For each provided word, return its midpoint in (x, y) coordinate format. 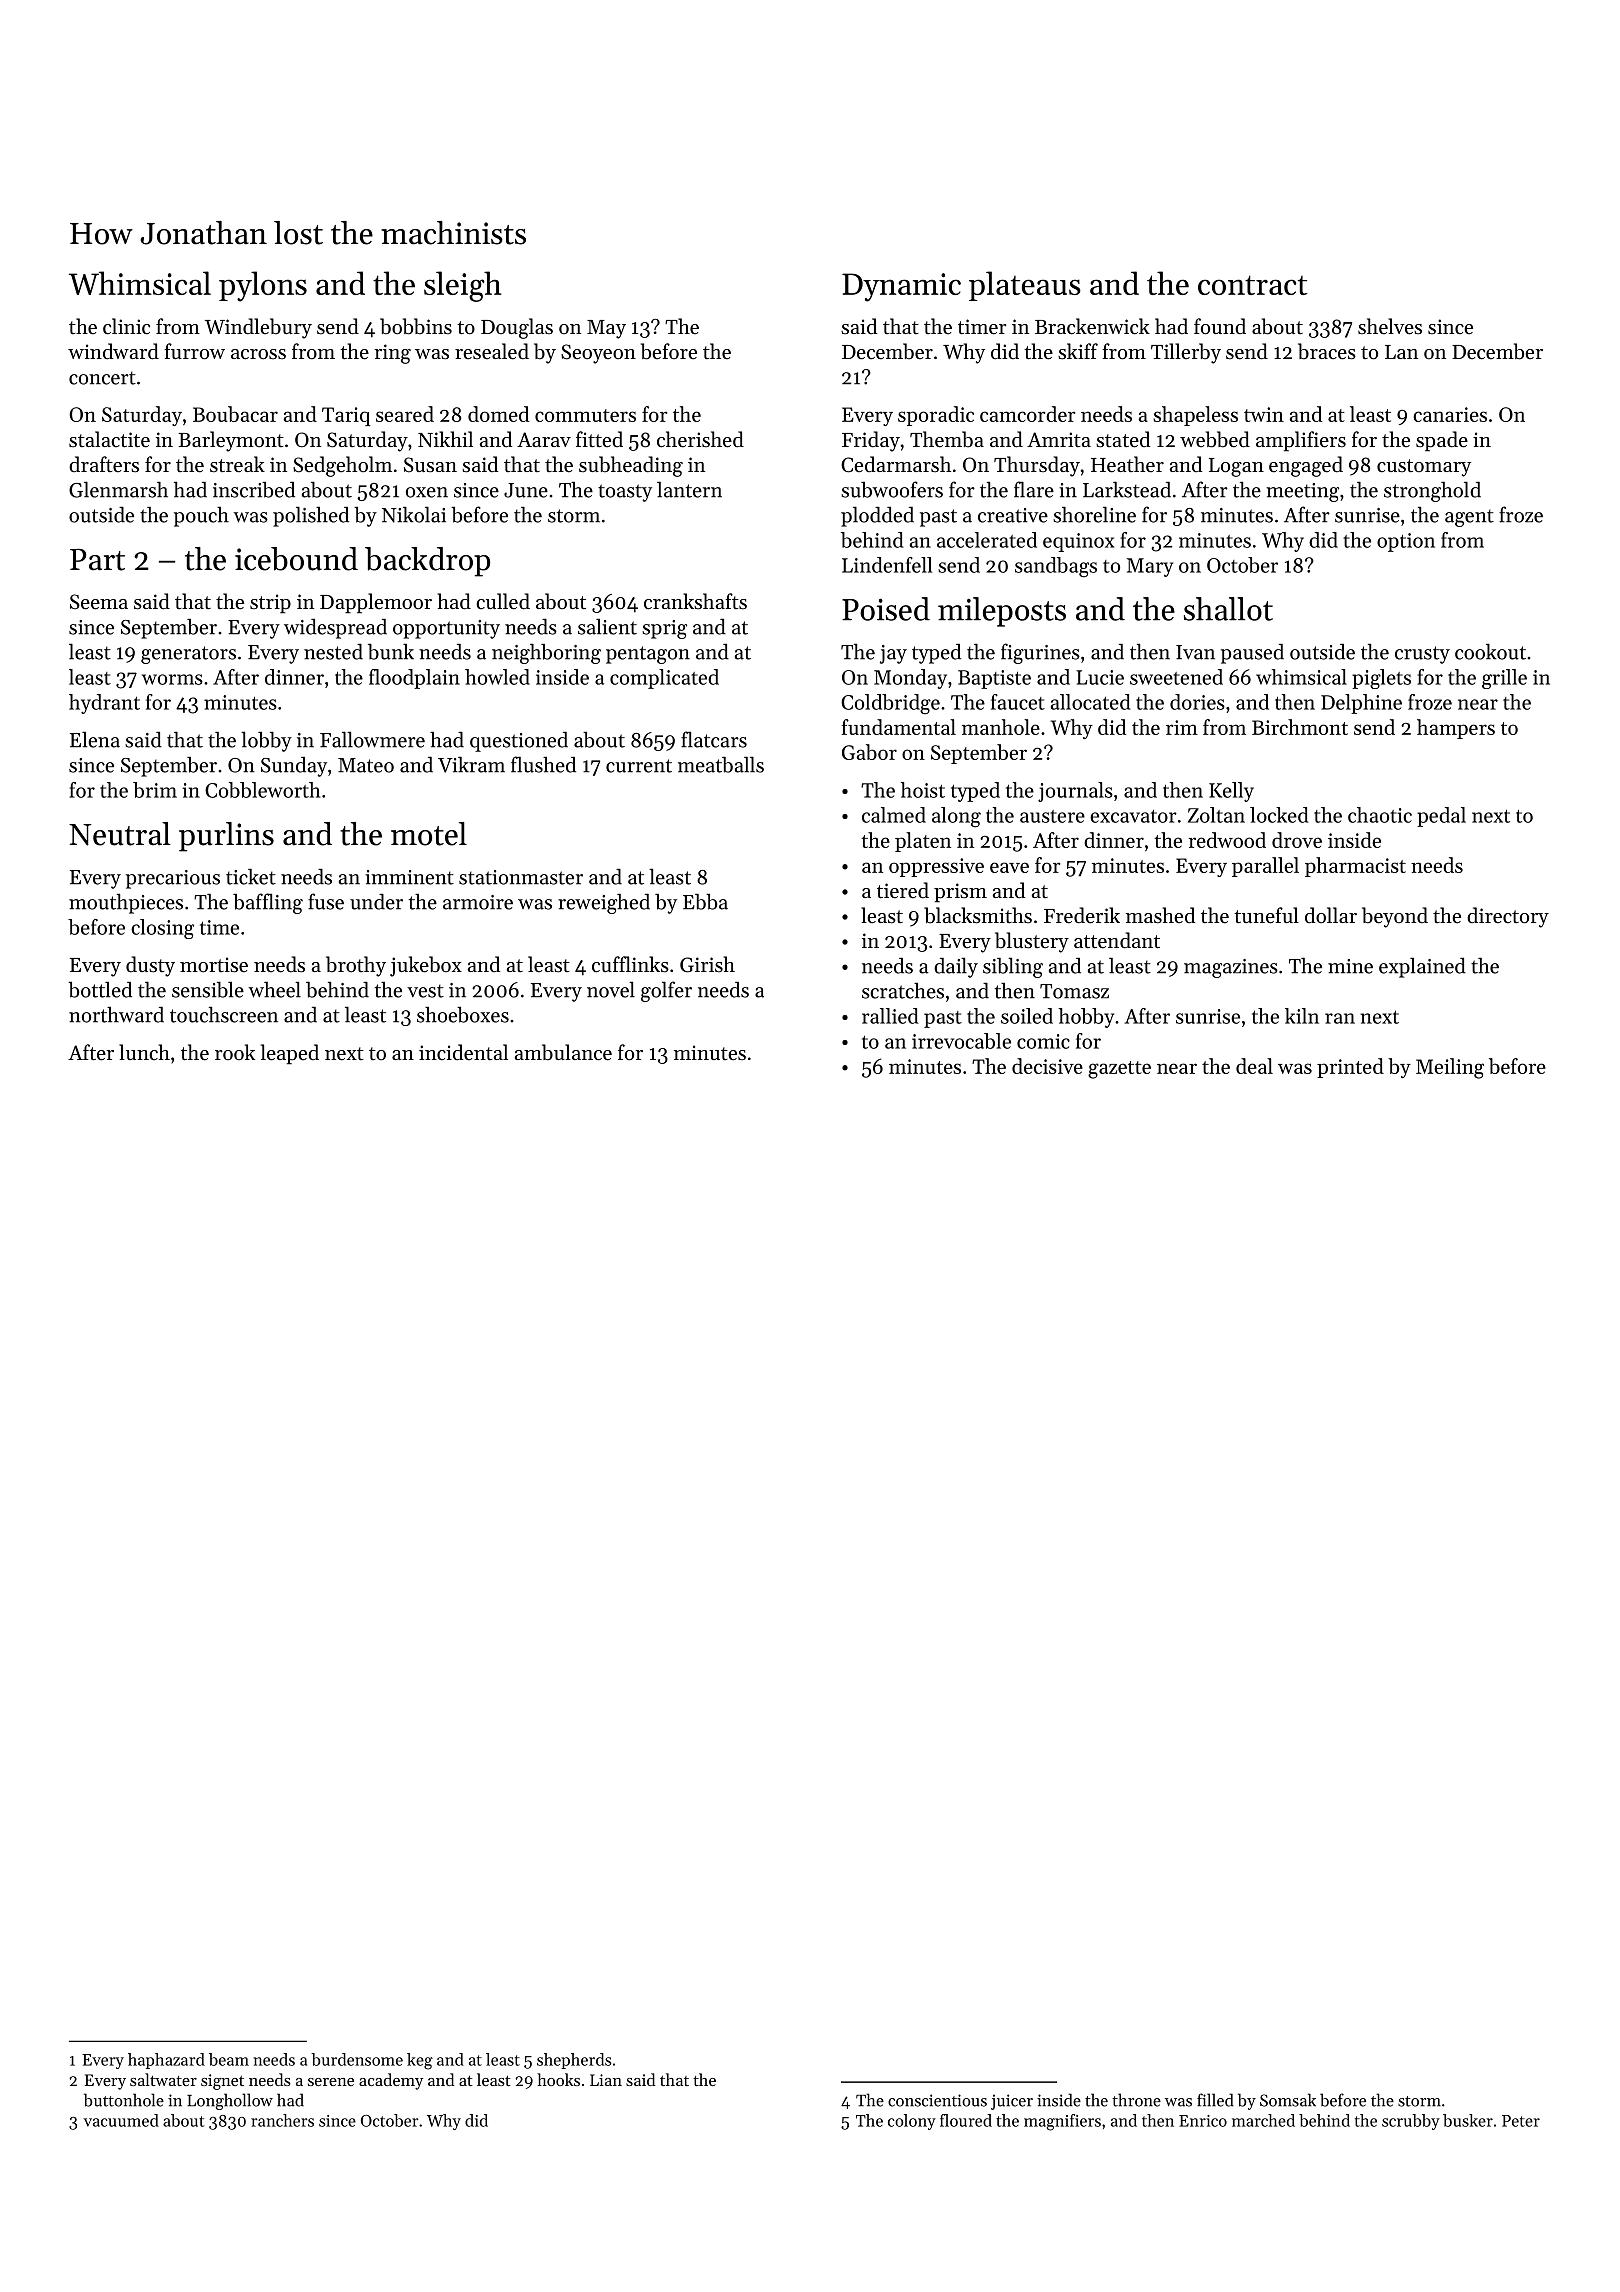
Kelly (1231, 792)
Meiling (1450, 1068)
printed (1350, 1068)
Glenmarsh (118, 489)
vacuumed (121, 2120)
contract (1253, 285)
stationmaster (521, 877)
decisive (1047, 1066)
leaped (290, 1054)
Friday (871, 441)
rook (235, 1052)
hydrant (104, 704)
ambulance (563, 1052)
